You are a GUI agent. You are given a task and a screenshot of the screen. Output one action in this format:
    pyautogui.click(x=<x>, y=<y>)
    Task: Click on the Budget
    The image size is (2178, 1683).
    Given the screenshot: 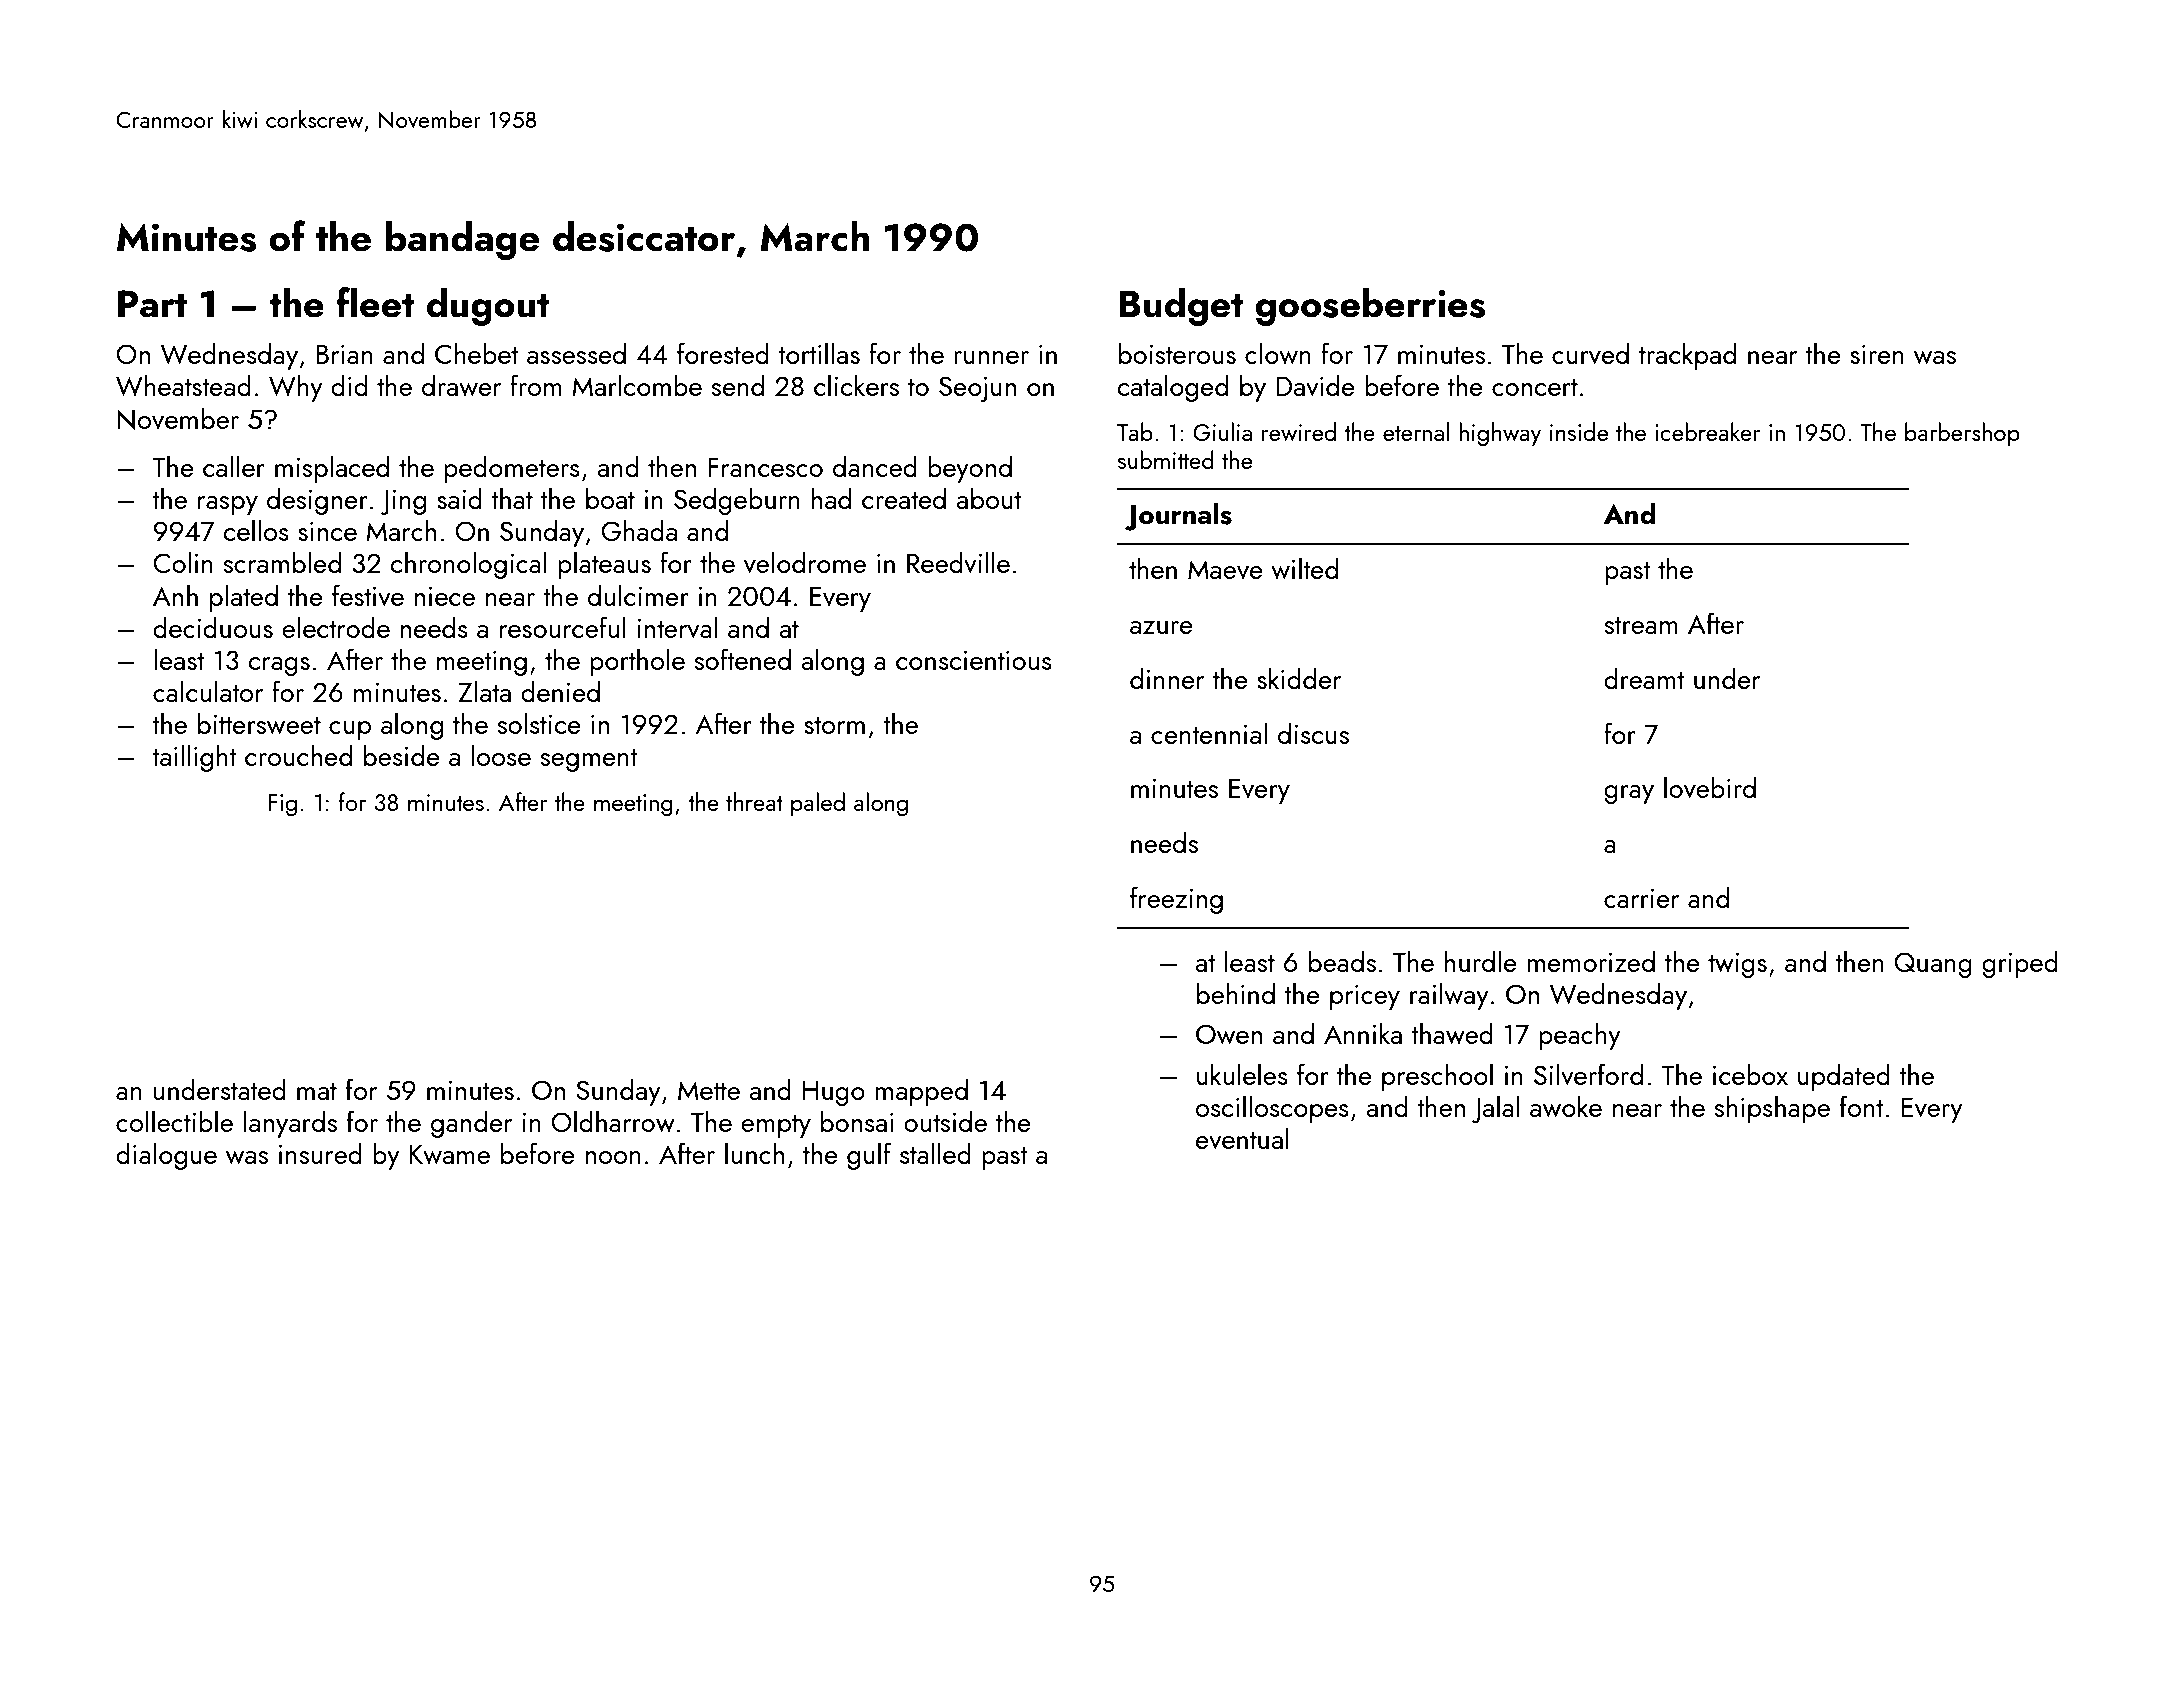 What is the action you would take?
    pyautogui.click(x=1181, y=306)
